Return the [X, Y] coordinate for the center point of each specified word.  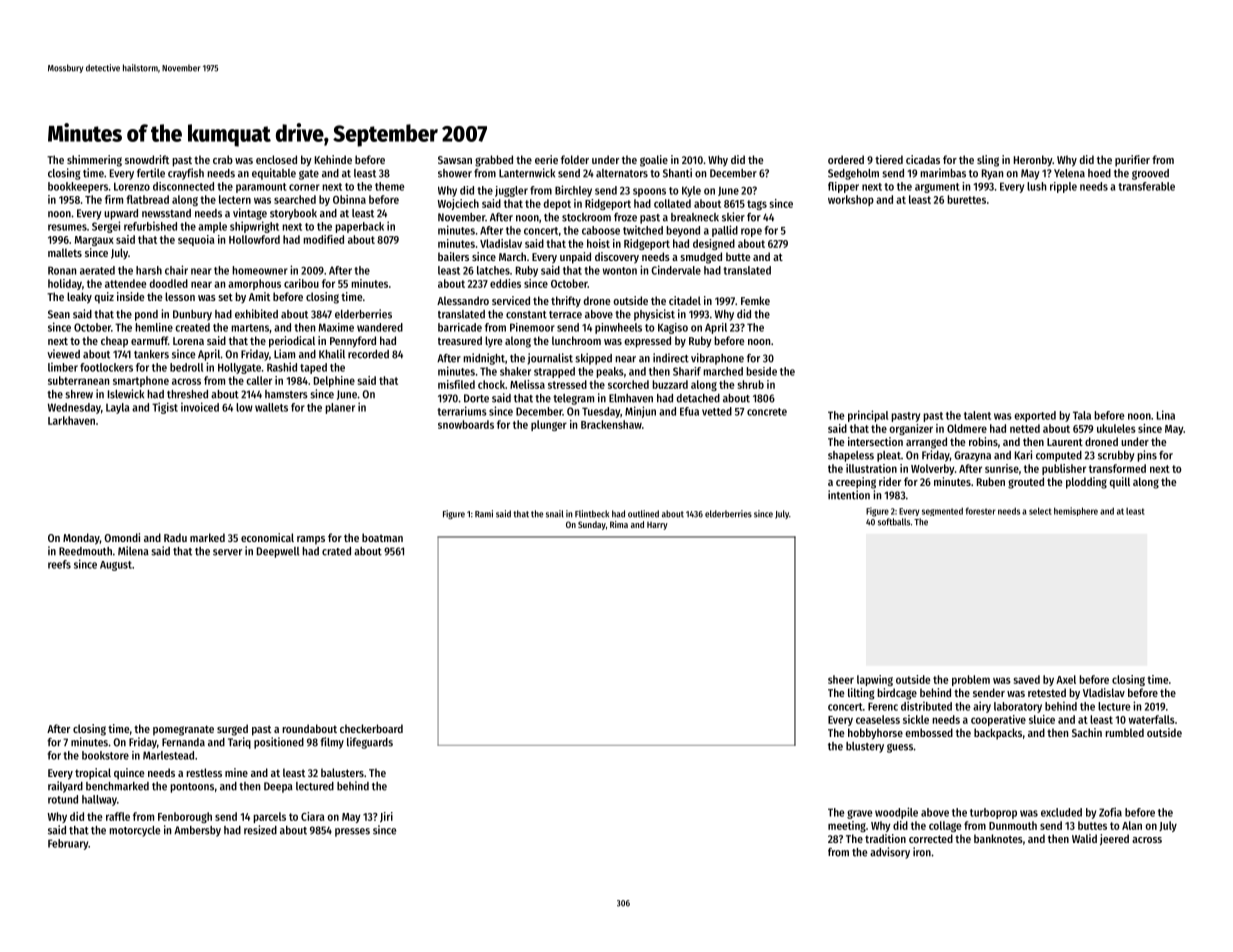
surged [232, 730]
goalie [654, 161]
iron [922, 852]
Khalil [332, 354]
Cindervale [676, 270]
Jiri [386, 817]
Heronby [1033, 161]
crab [223, 159]
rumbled [1124, 732]
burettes [966, 199]
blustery [865, 747]
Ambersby [197, 831]
